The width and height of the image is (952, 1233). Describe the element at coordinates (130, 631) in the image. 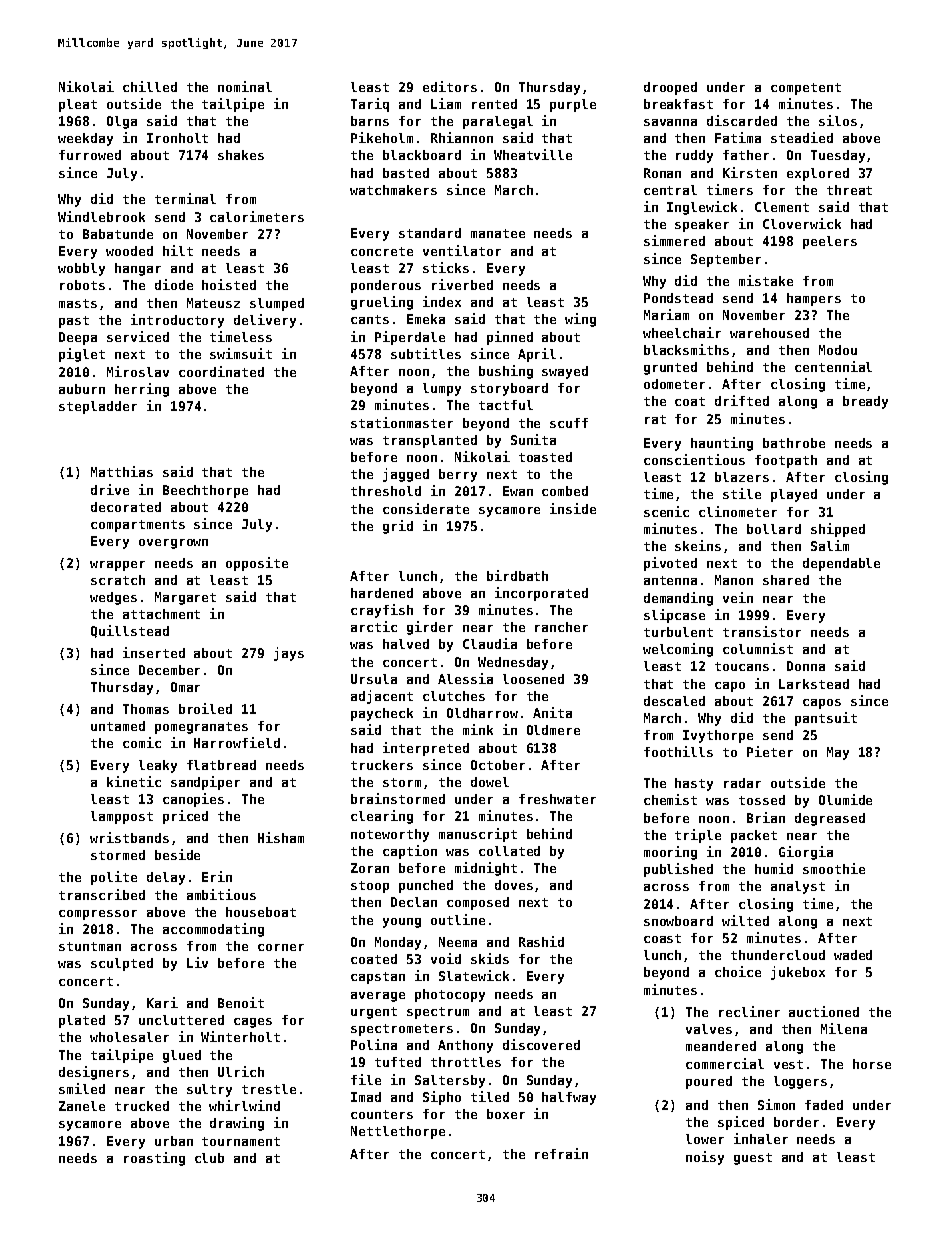

I see `Quillstead` at that location.
